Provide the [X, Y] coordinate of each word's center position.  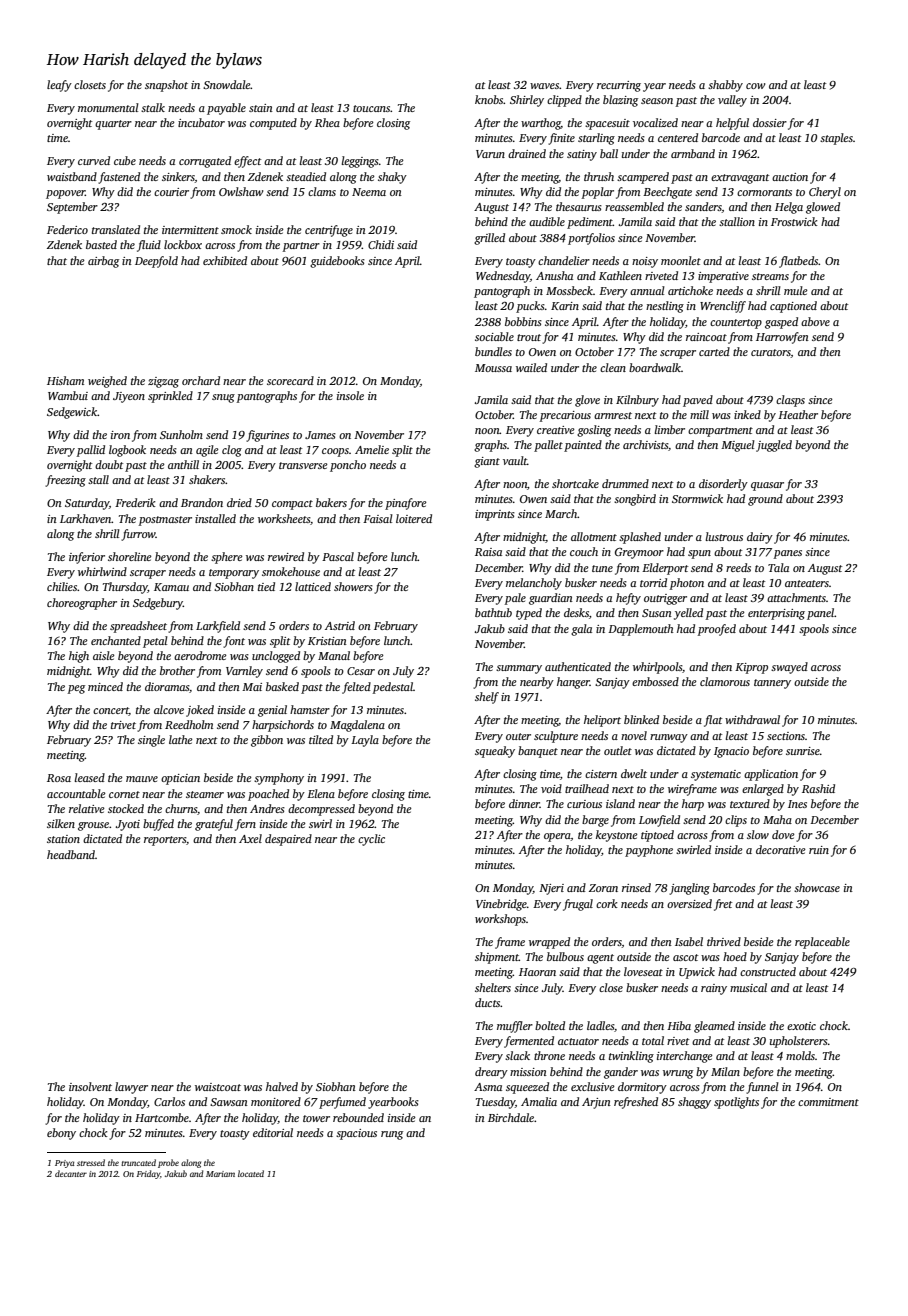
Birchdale [511, 1117]
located [251, 1173]
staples [836, 139]
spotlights [736, 1103]
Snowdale [227, 84]
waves [544, 86]
